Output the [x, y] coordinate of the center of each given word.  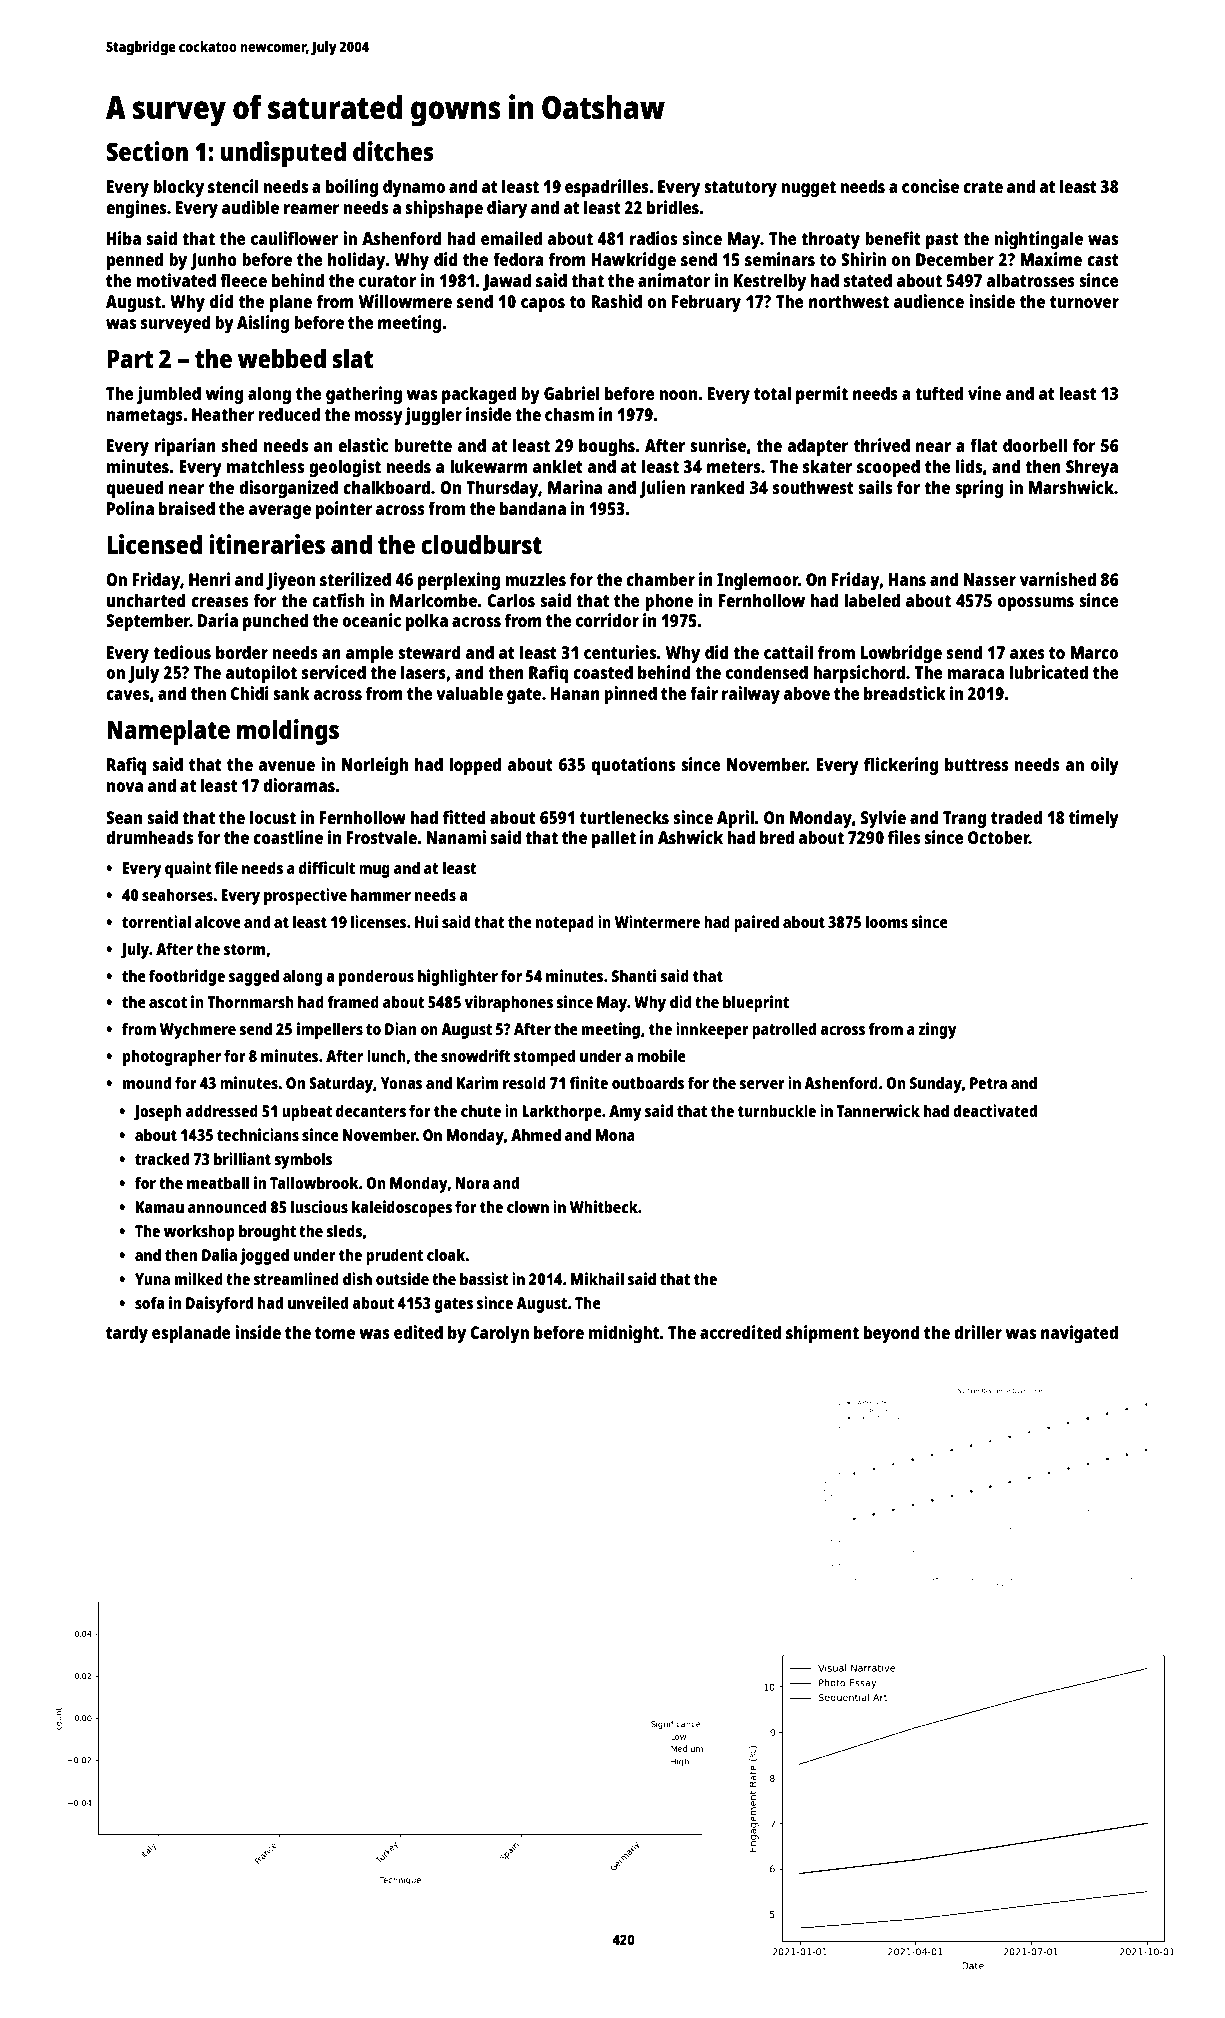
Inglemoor [757, 581]
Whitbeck [604, 1206]
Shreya [1092, 468]
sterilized [355, 579]
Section [147, 151]
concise [930, 186]
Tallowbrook [314, 1182]
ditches [393, 151]
